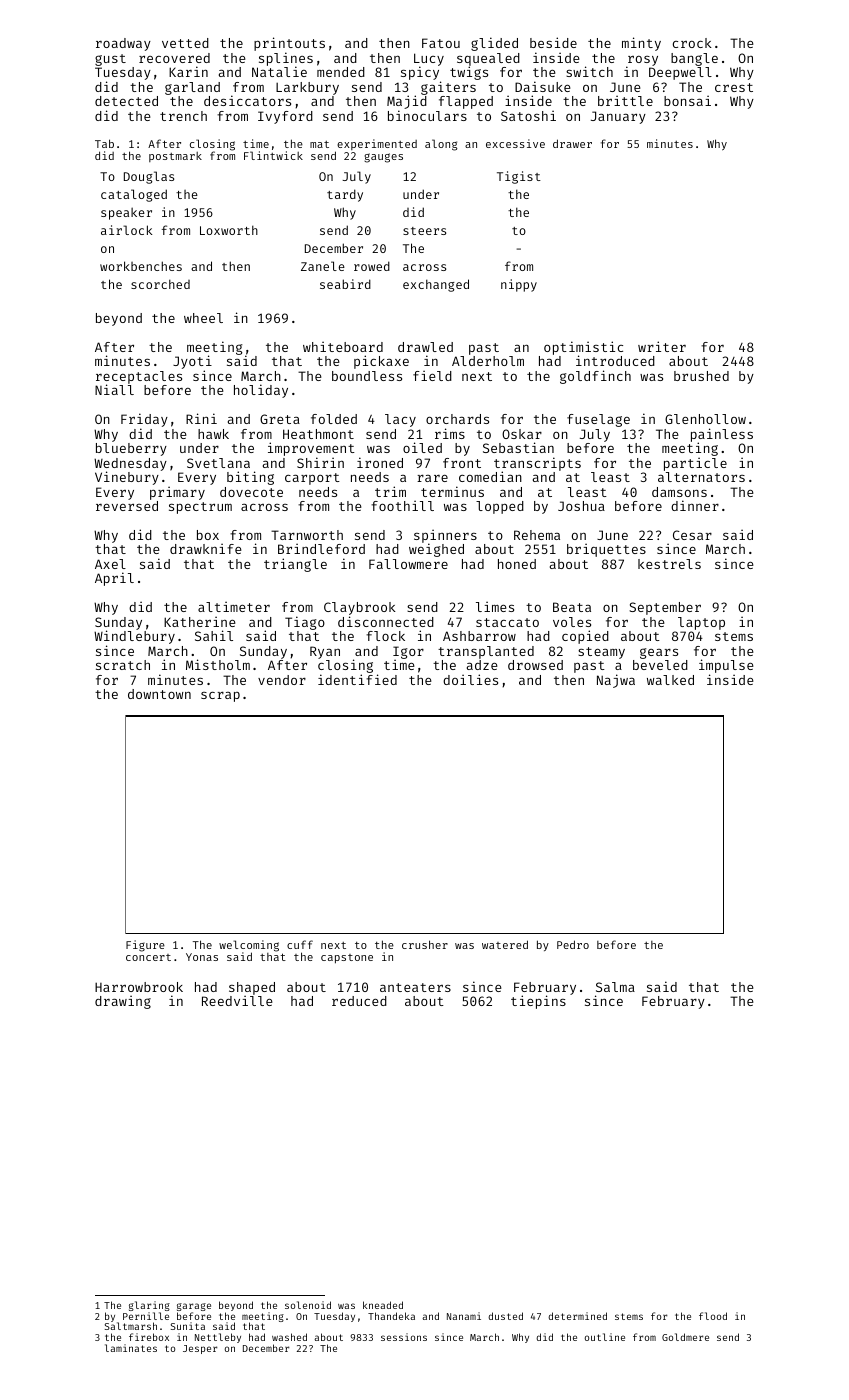 The width and height of the screenshot is (849, 1400). What do you see at coordinates (404, 1337) in the screenshot?
I see `sessions` at bounding box center [404, 1337].
